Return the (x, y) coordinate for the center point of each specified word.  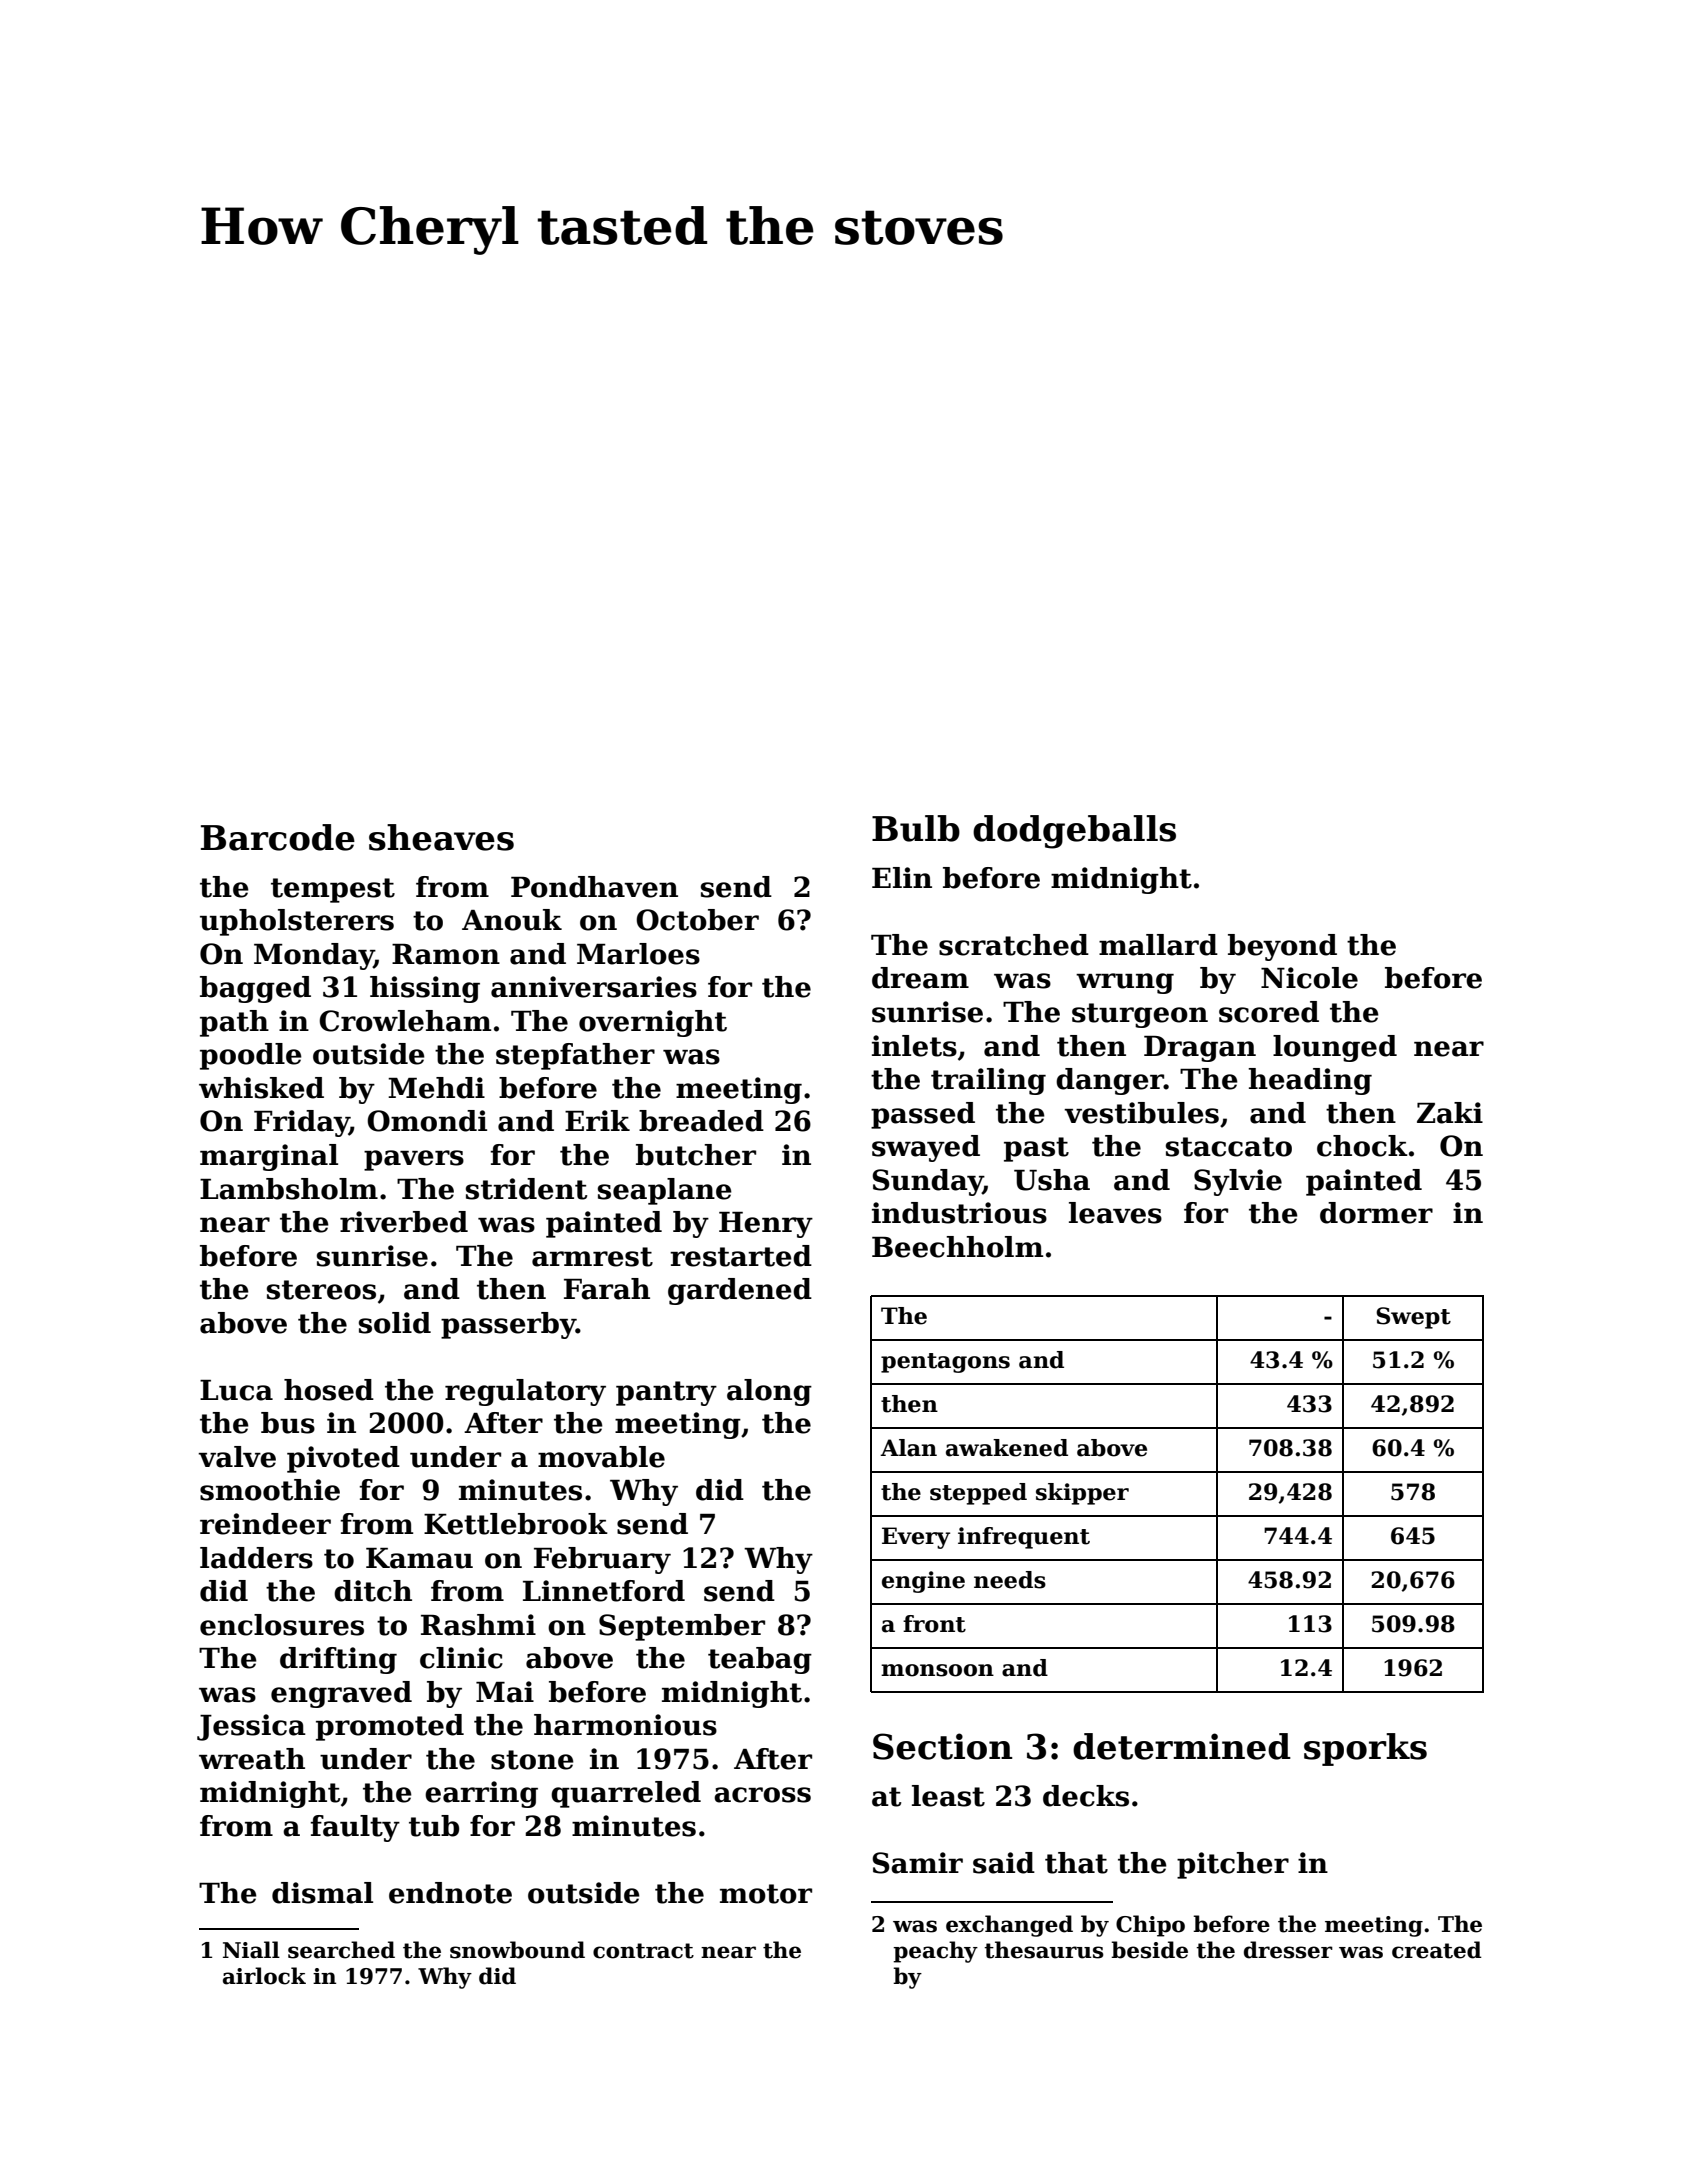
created (1437, 1950)
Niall (251, 1950)
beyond (1282, 947)
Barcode (278, 837)
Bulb (916, 828)
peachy (935, 1952)
